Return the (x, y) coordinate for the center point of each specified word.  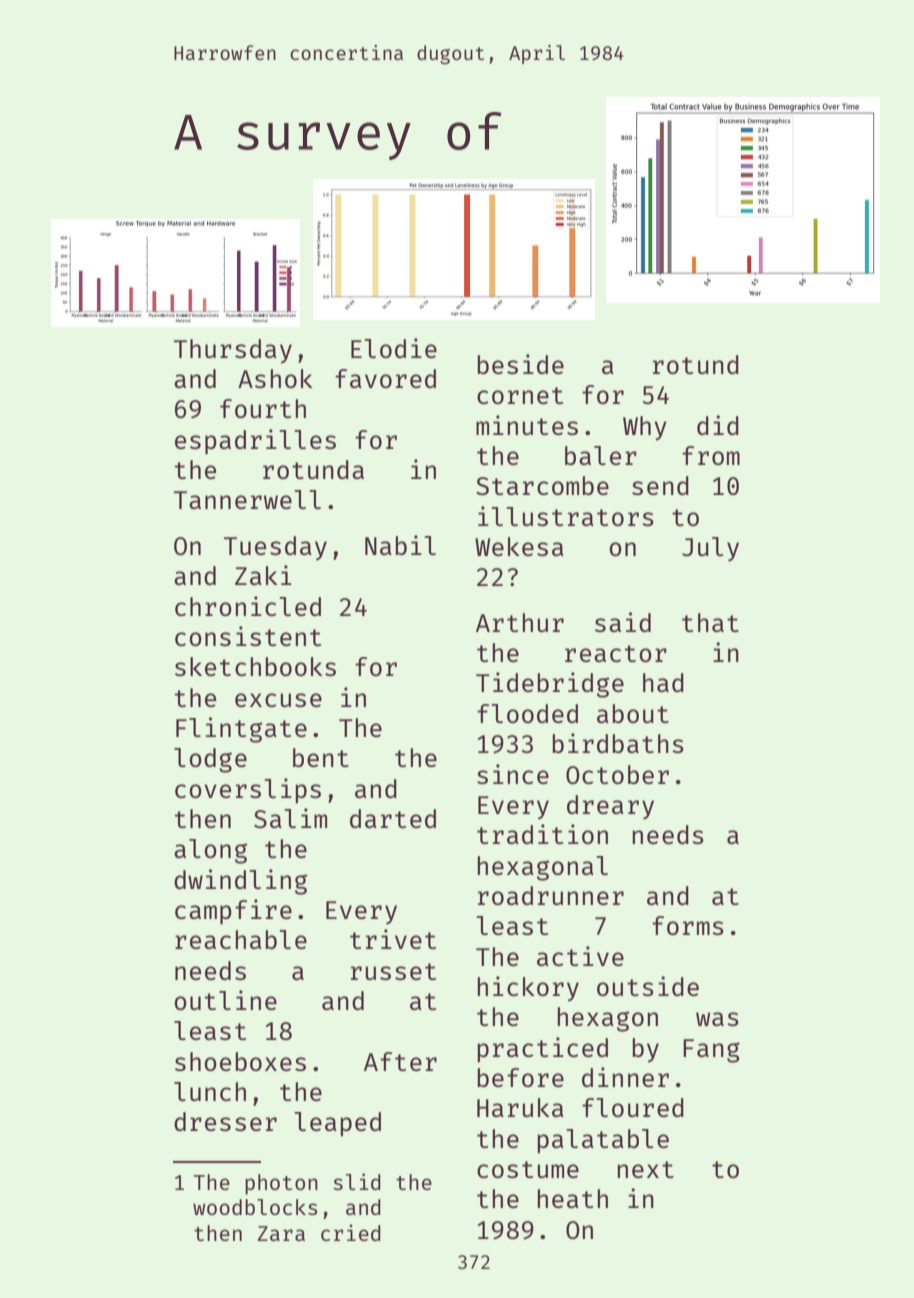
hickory (528, 989)
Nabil (400, 545)
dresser (225, 1121)
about (633, 713)
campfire (233, 911)
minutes (527, 425)
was (717, 1019)
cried (351, 1232)
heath (572, 1198)
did (718, 425)
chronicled (248, 606)
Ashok (275, 378)
